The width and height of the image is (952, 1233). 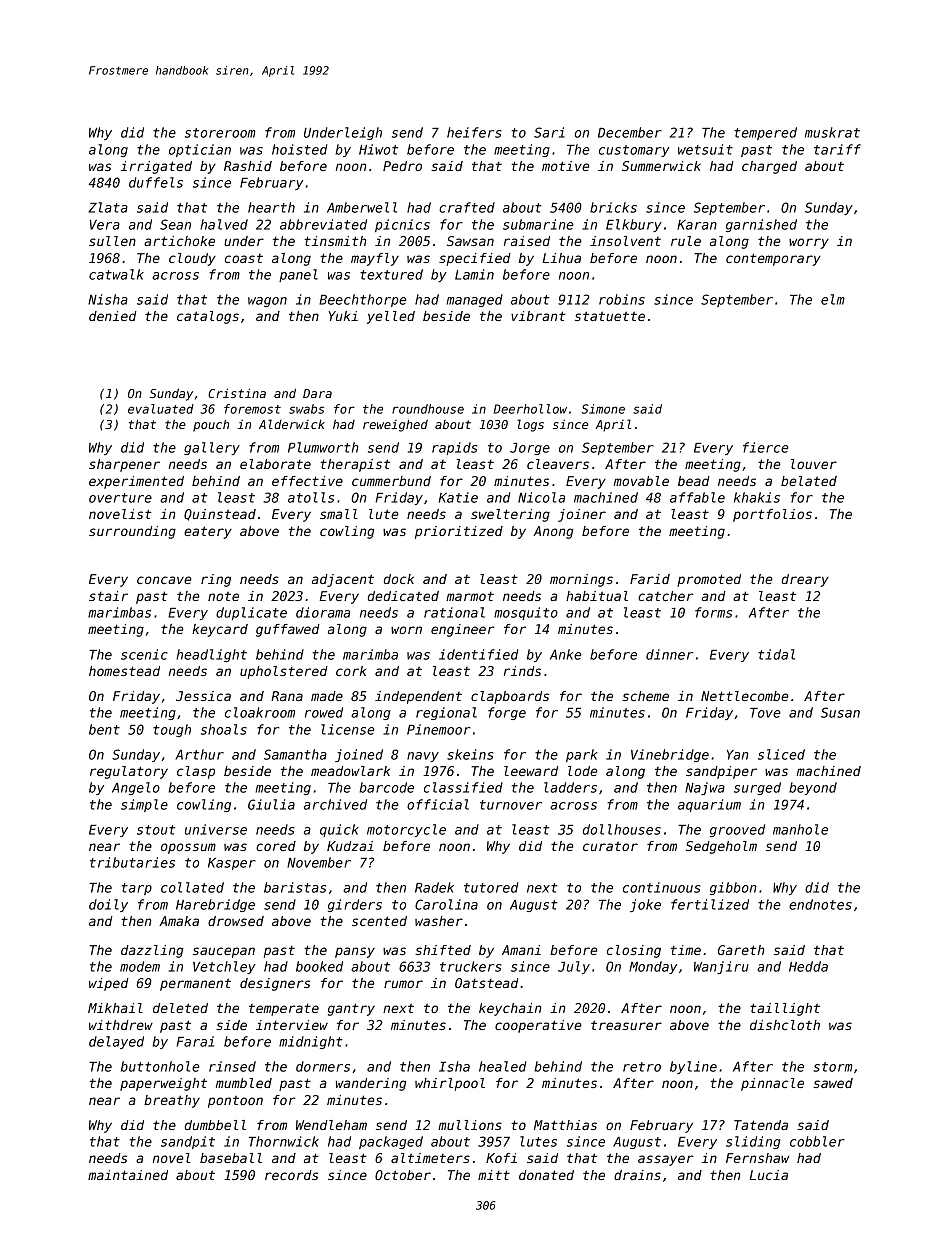 What do you see at coordinates (538, 316) in the image?
I see `vibrant` at bounding box center [538, 316].
